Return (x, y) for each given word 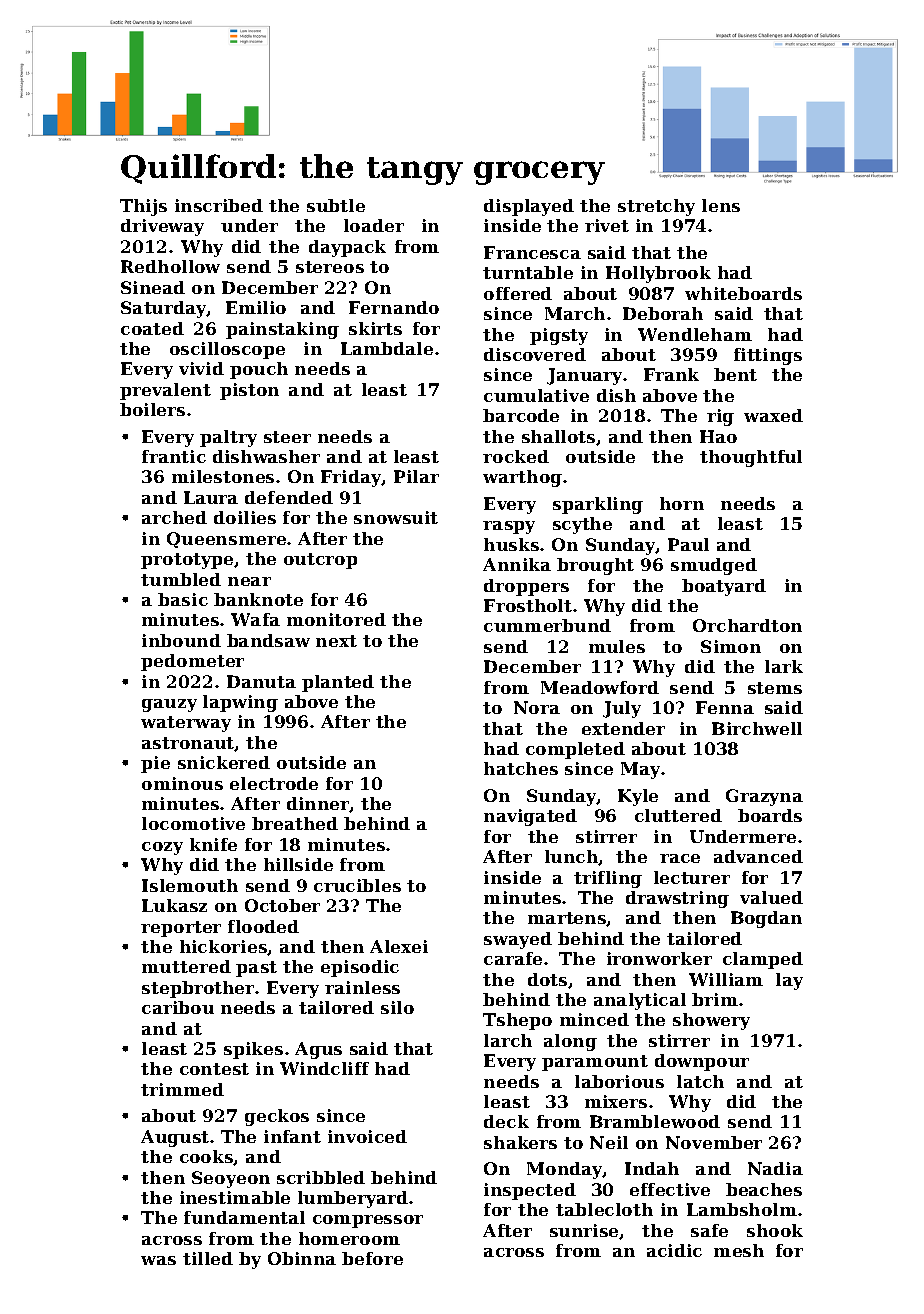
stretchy (656, 207)
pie (155, 764)
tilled (208, 1258)
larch (508, 1040)
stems (775, 688)
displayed (529, 207)
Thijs (143, 207)
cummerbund (547, 625)
